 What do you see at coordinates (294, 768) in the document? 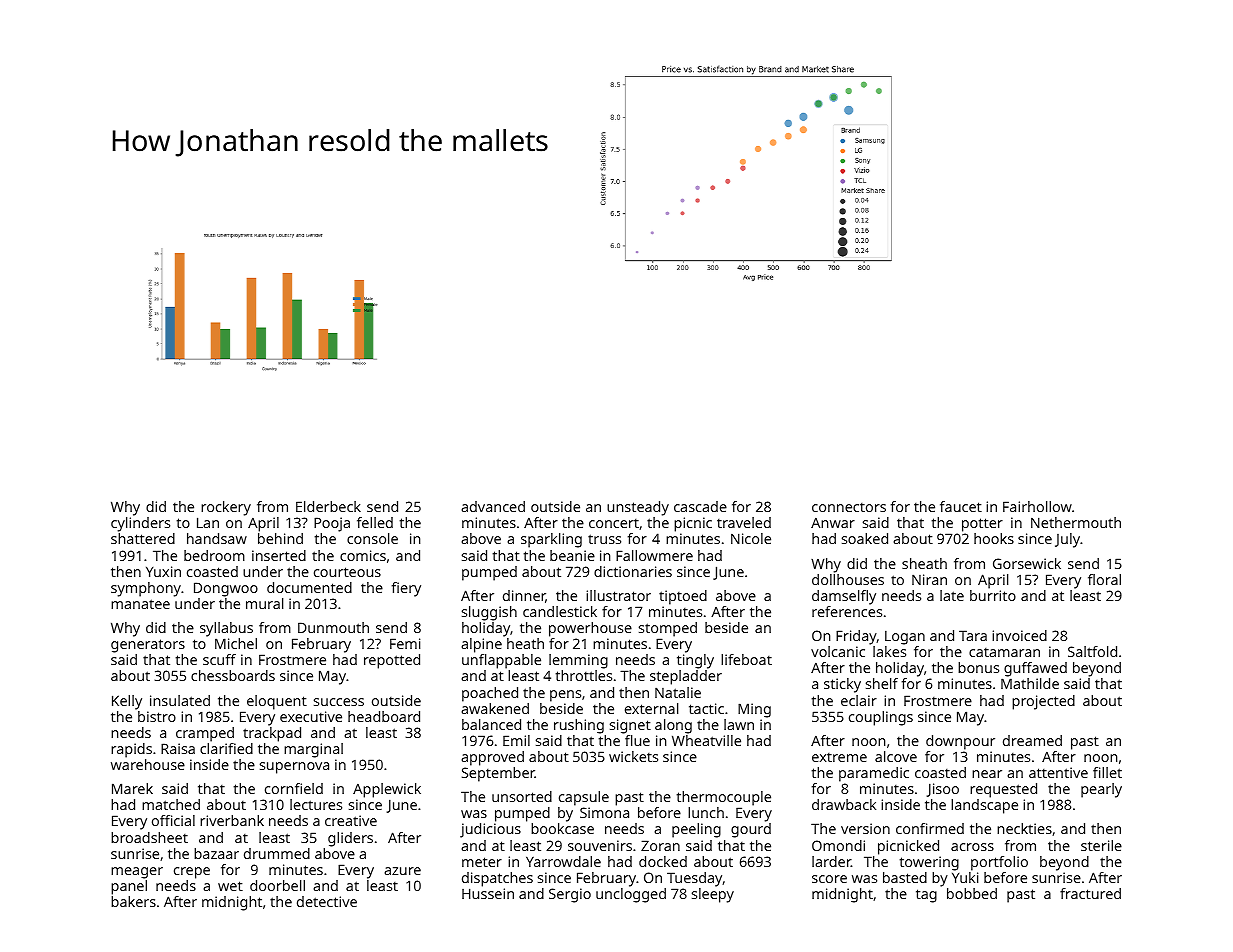
I see `supernova` at bounding box center [294, 768].
